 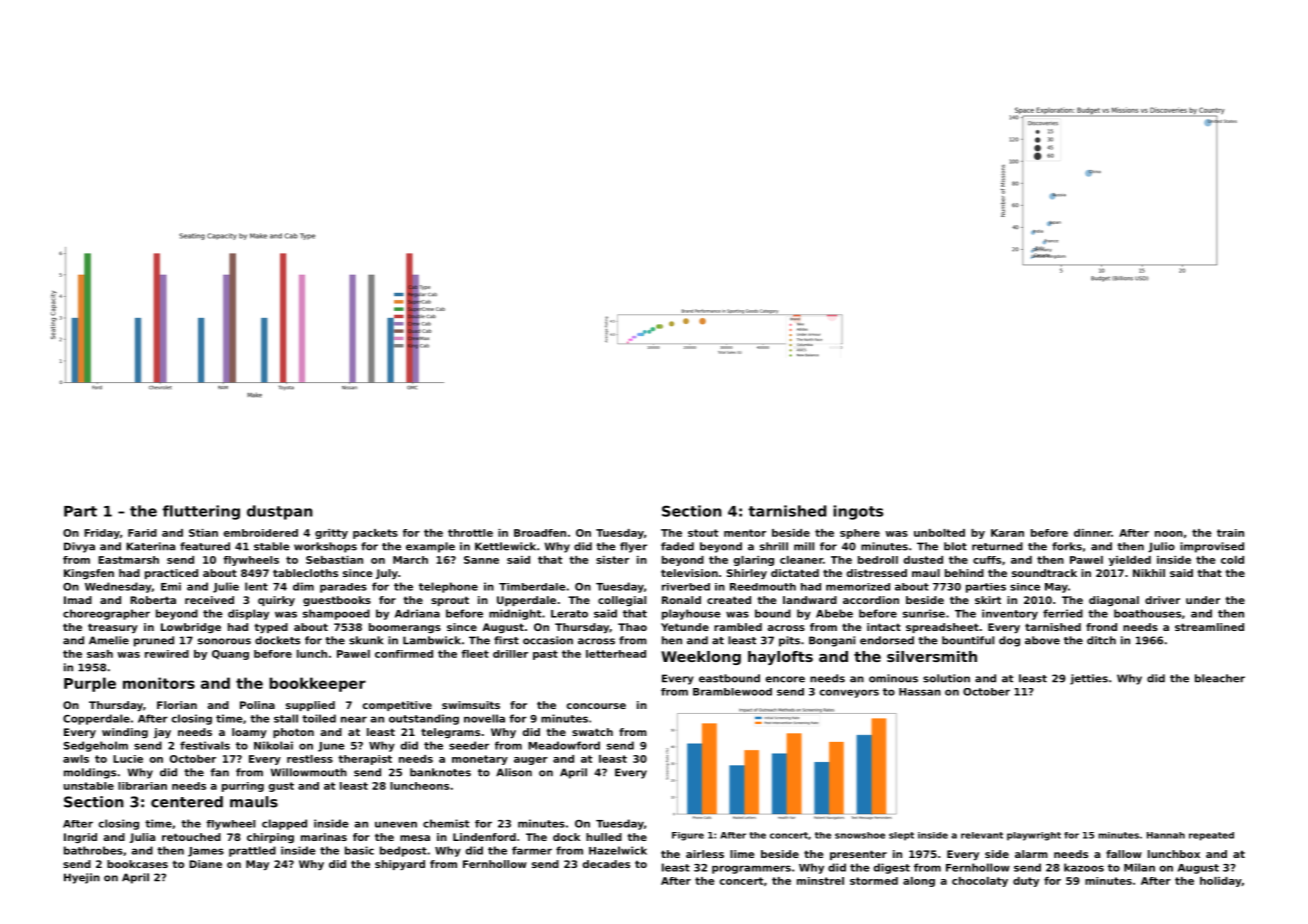 What do you see at coordinates (804, 546) in the image?
I see `mill` at bounding box center [804, 546].
